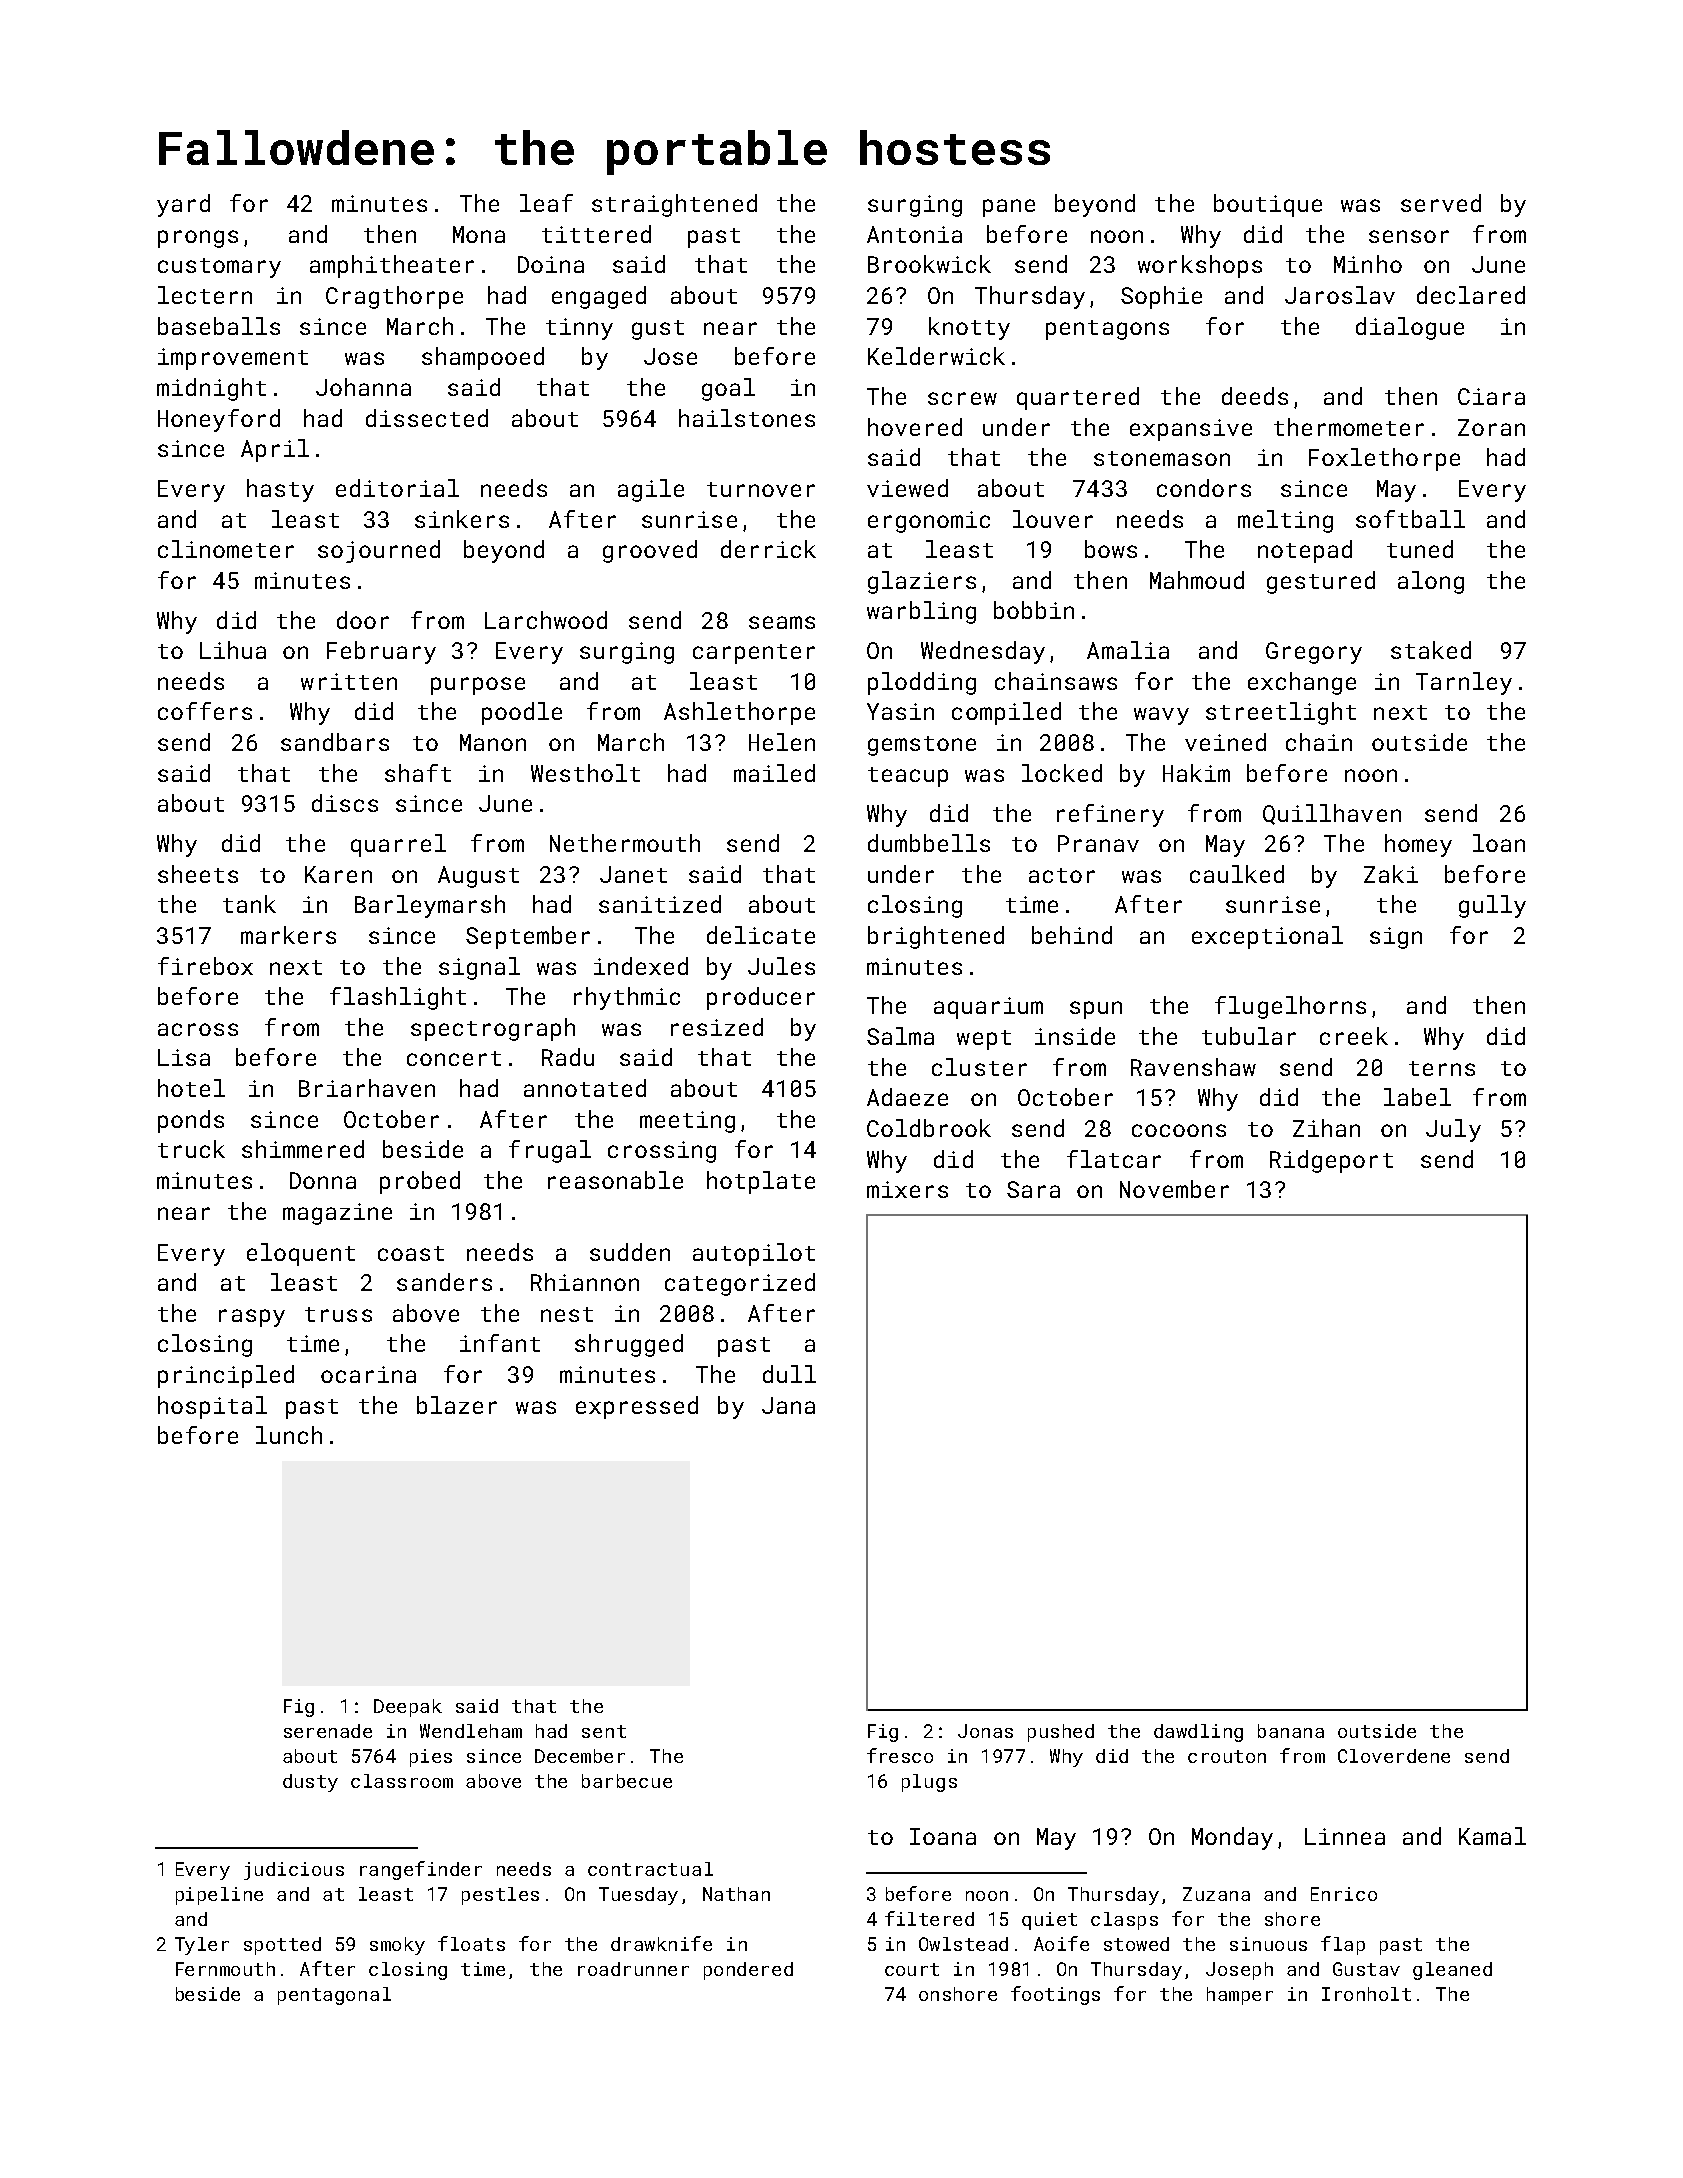 This image has width=1683, height=2178. I want to click on dissected, so click(427, 418).
